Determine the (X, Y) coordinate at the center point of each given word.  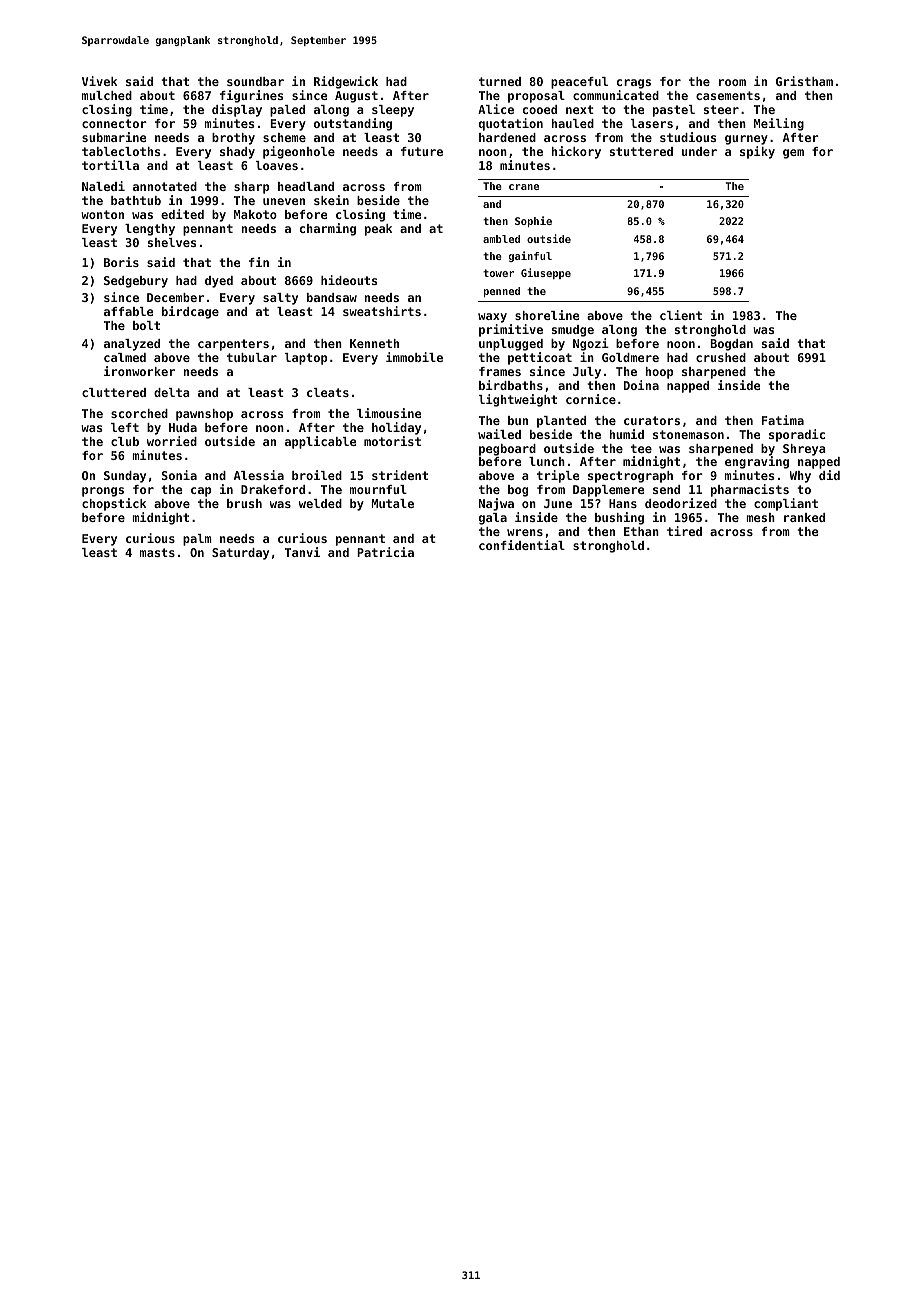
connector (114, 123)
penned (502, 292)
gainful (530, 256)
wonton (102, 214)
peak (378, 230)
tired (684, 531)
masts (157, 552)
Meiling (779, 124)
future (422, 151)
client (681, 315)
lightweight (518, 400)
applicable (320, 442)
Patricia (385, 552)
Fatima (783, 420)
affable (128, 311)
